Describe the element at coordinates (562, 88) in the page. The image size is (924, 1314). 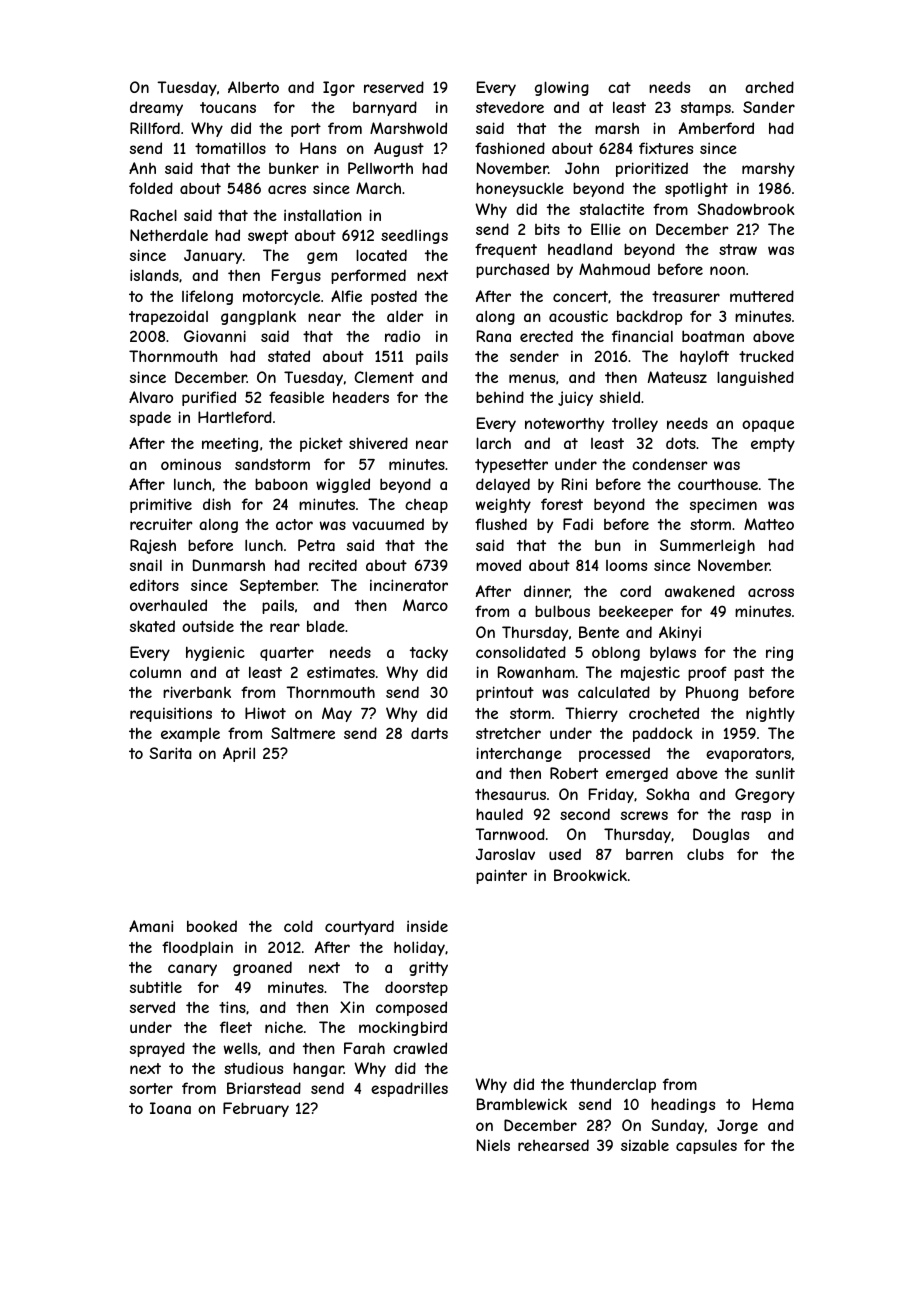
I see `glowing` at that location.
